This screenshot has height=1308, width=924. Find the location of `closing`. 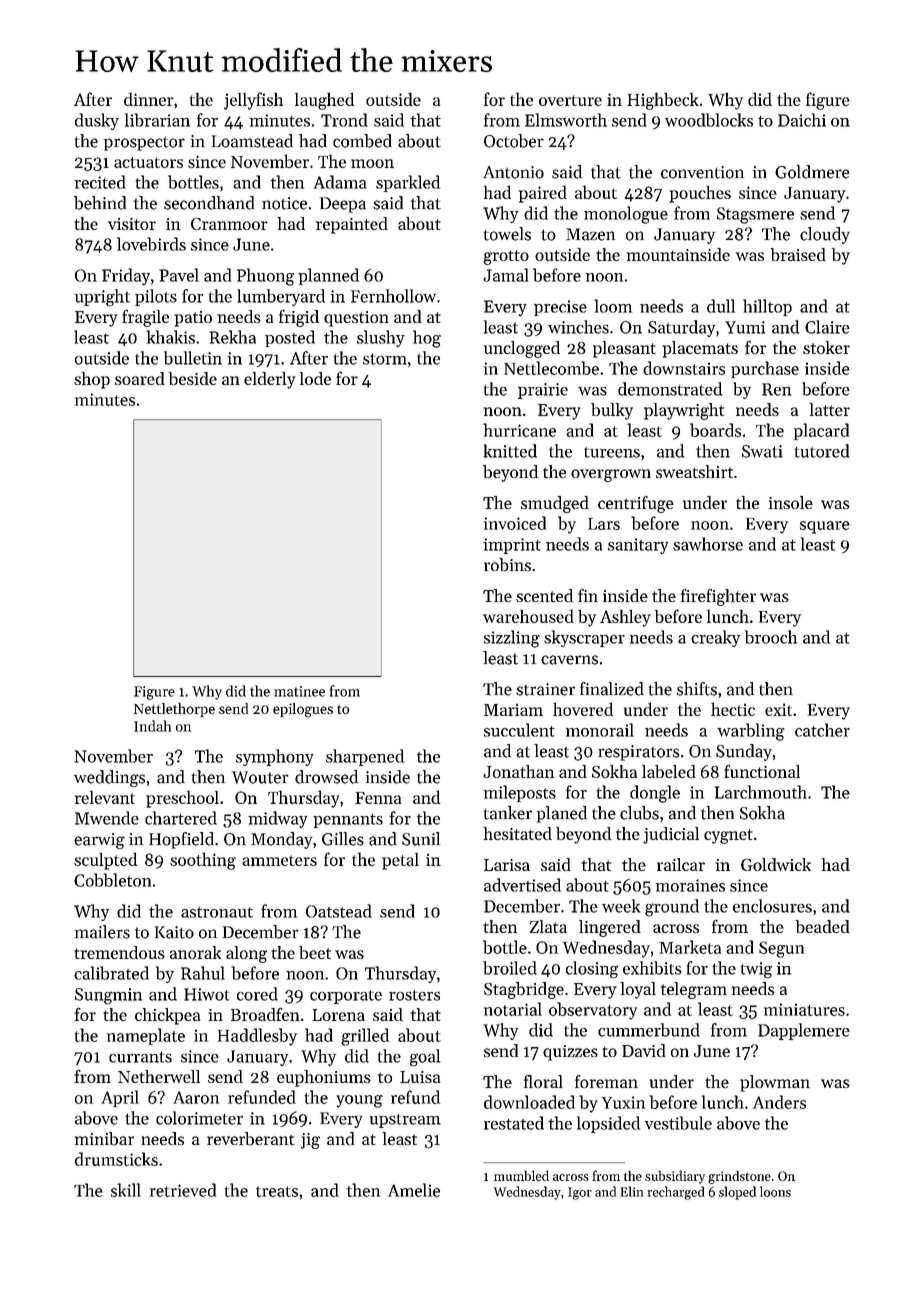

closing is located at coordinates (592, 970).
